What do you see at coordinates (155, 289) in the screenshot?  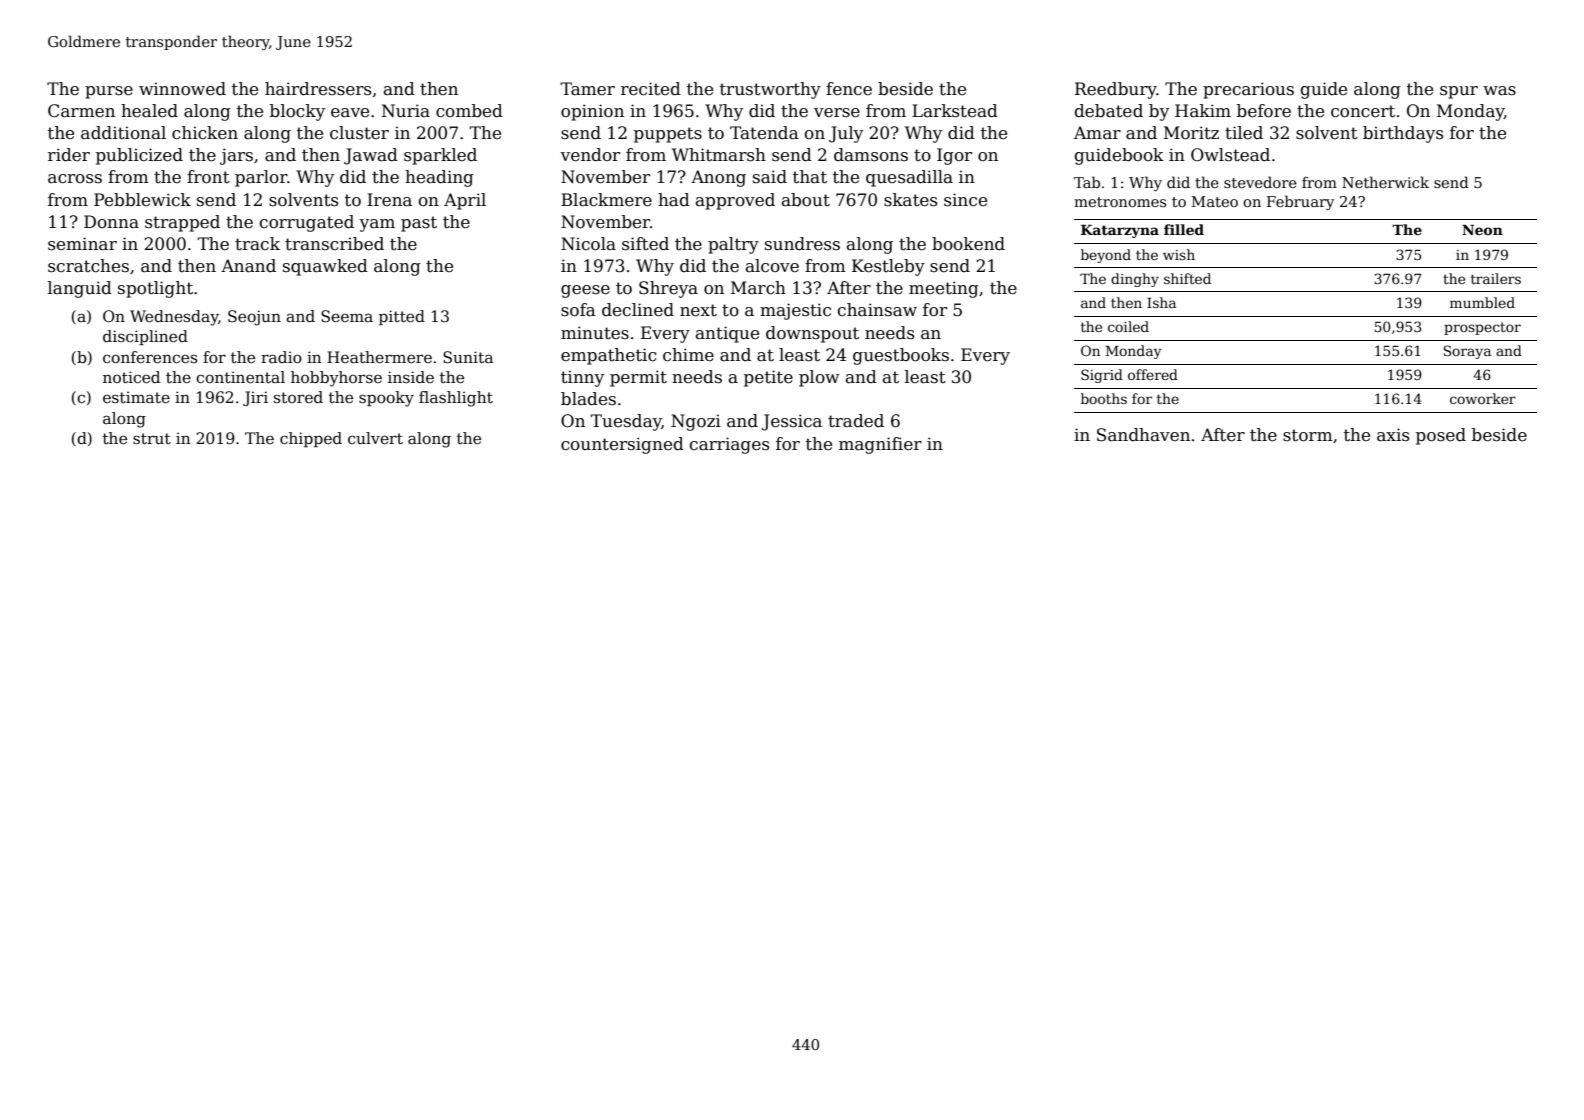 I see `spotlight` at bounding box center [155, 289].
